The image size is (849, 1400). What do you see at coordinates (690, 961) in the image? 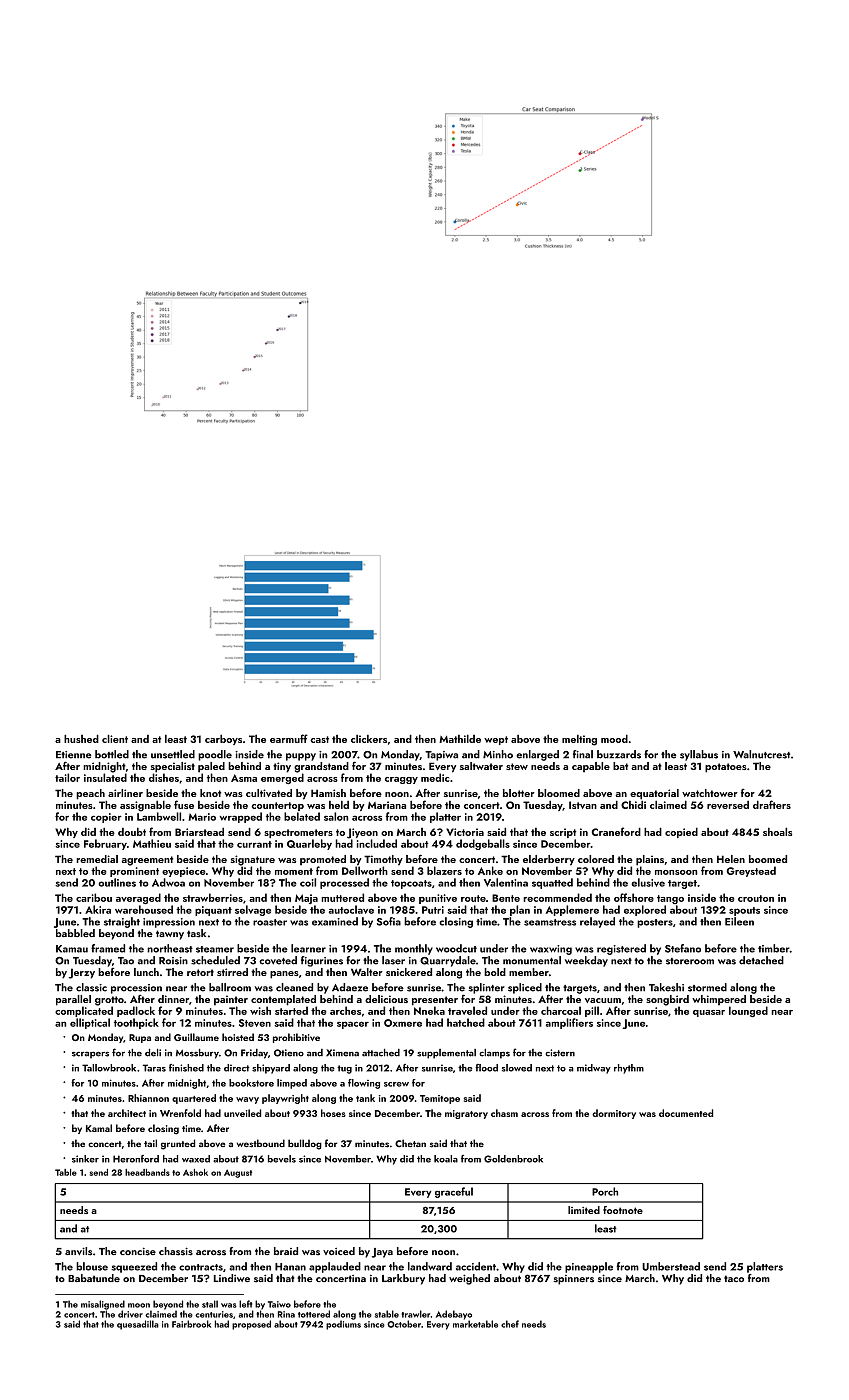
I see `storeroom` at bounding box center [690, 961].
